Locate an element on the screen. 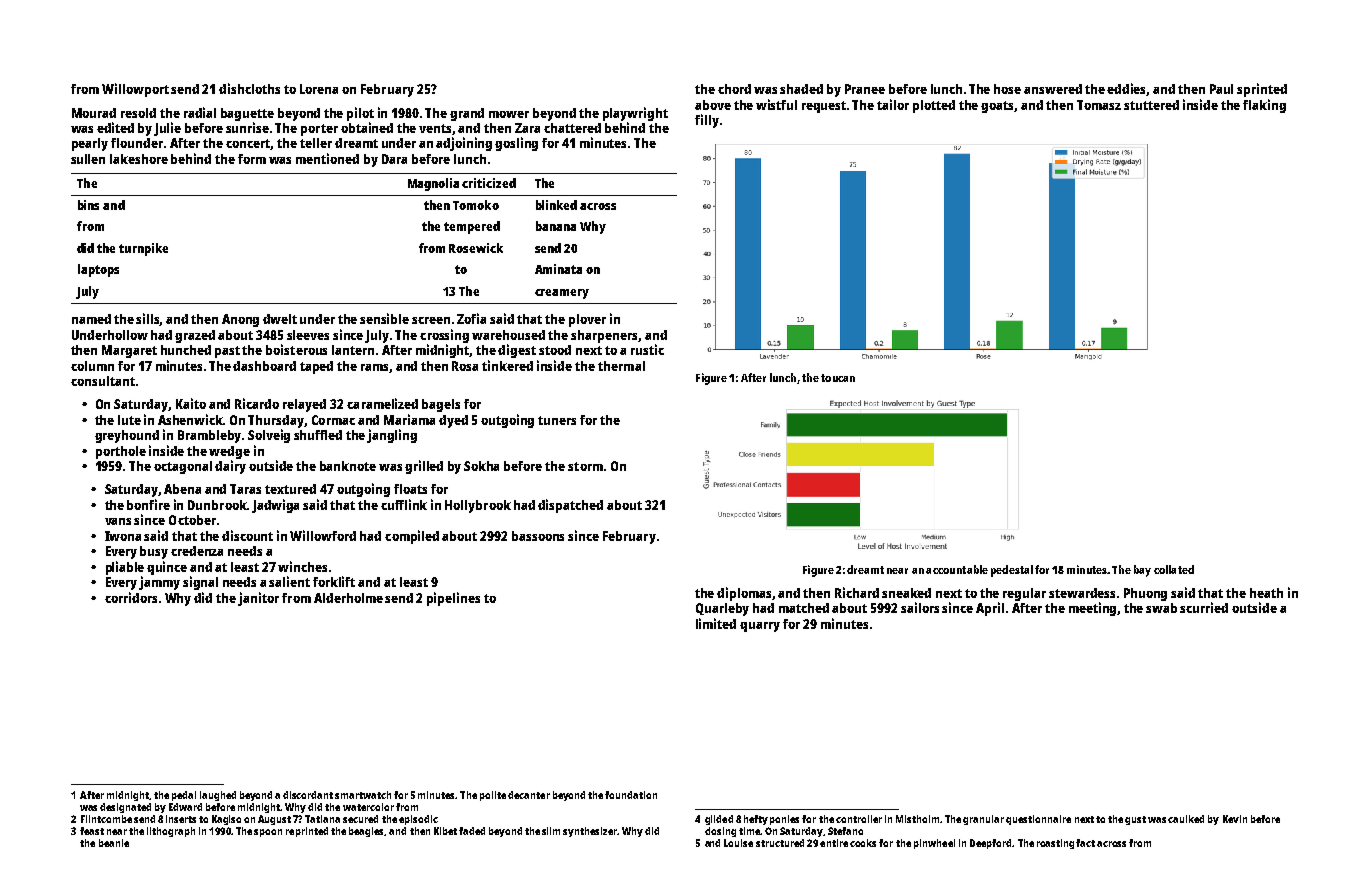  toucan is located at coordinates (838, 378).
